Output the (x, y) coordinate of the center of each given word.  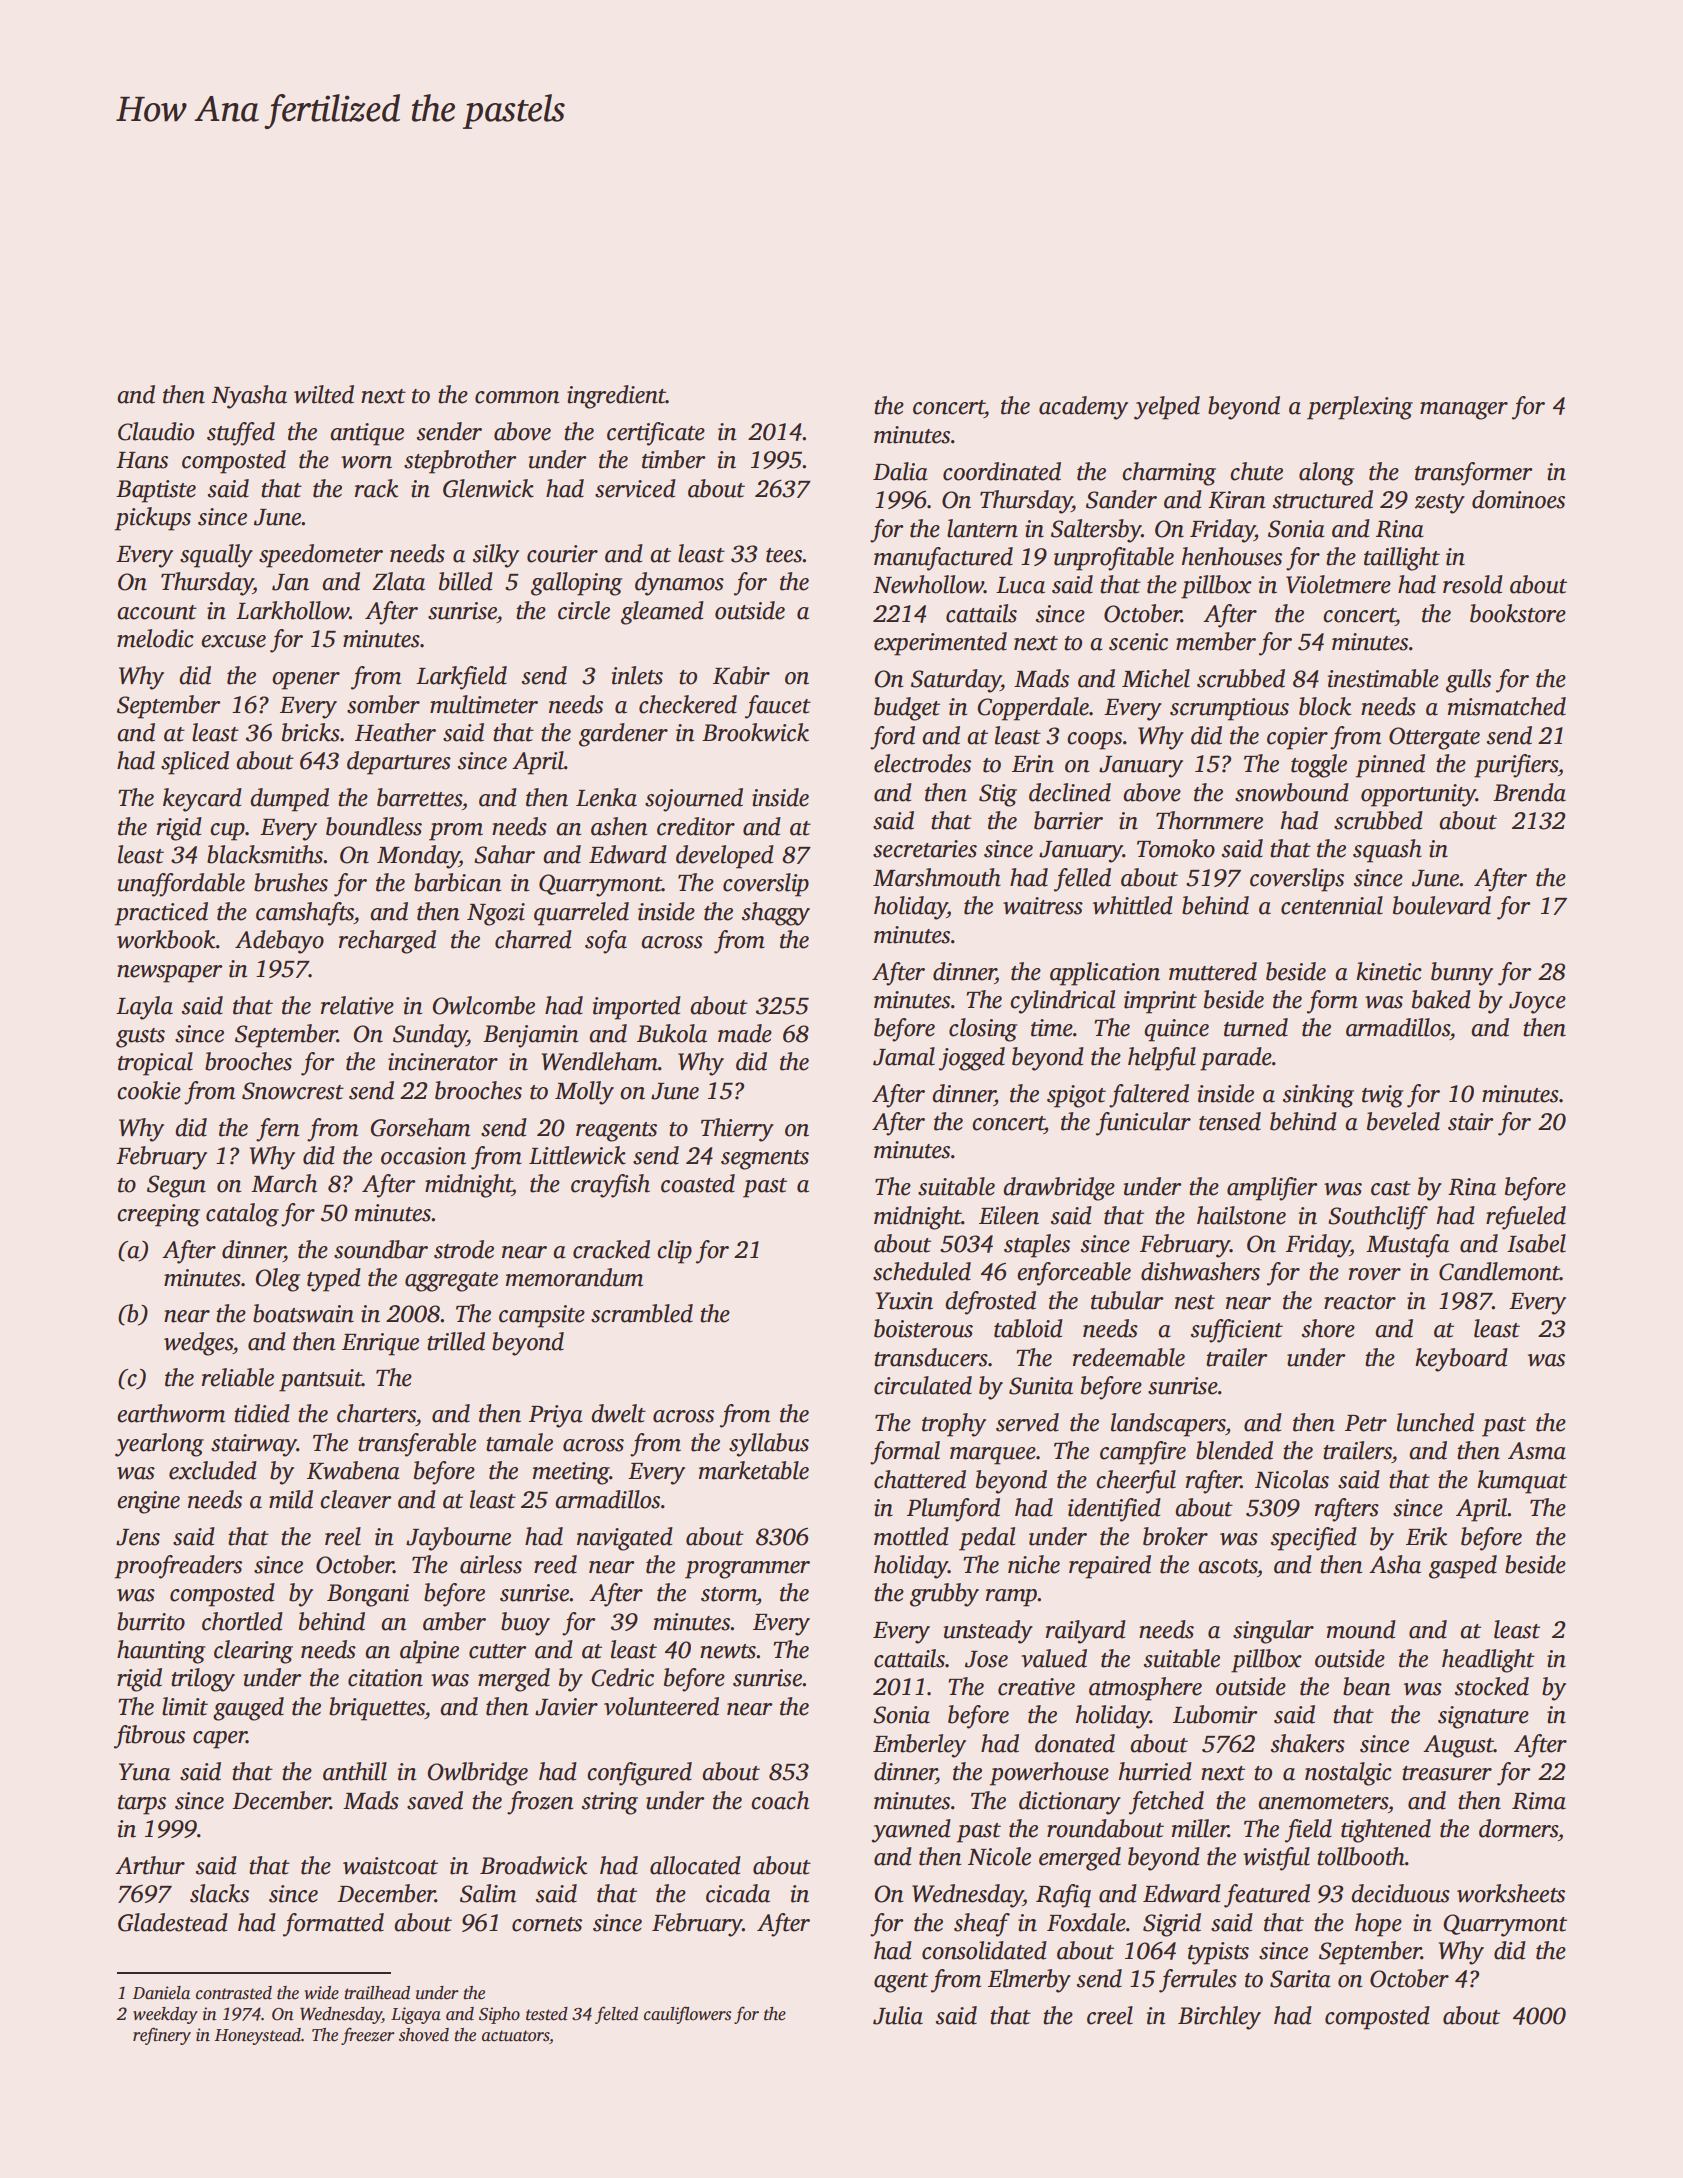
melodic (155, 638)
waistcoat (390, 1866)
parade (1236, 1059)
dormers (1518, 1828)
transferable (417, 1445)
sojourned (694, 800)
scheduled (922, 1271)
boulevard (1442, 905)
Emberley (919, 1746)
